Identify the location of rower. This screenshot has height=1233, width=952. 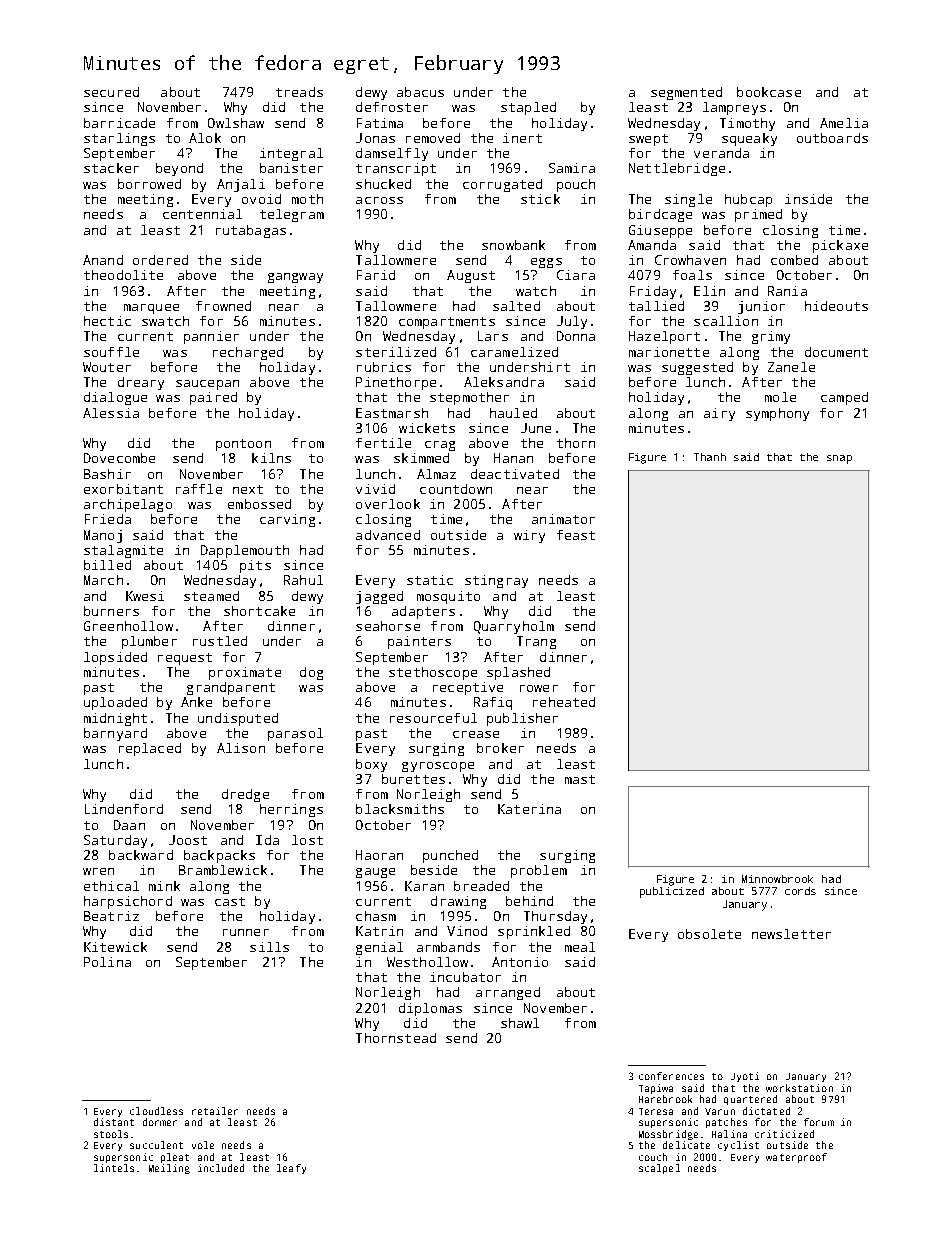
(539, 688).
